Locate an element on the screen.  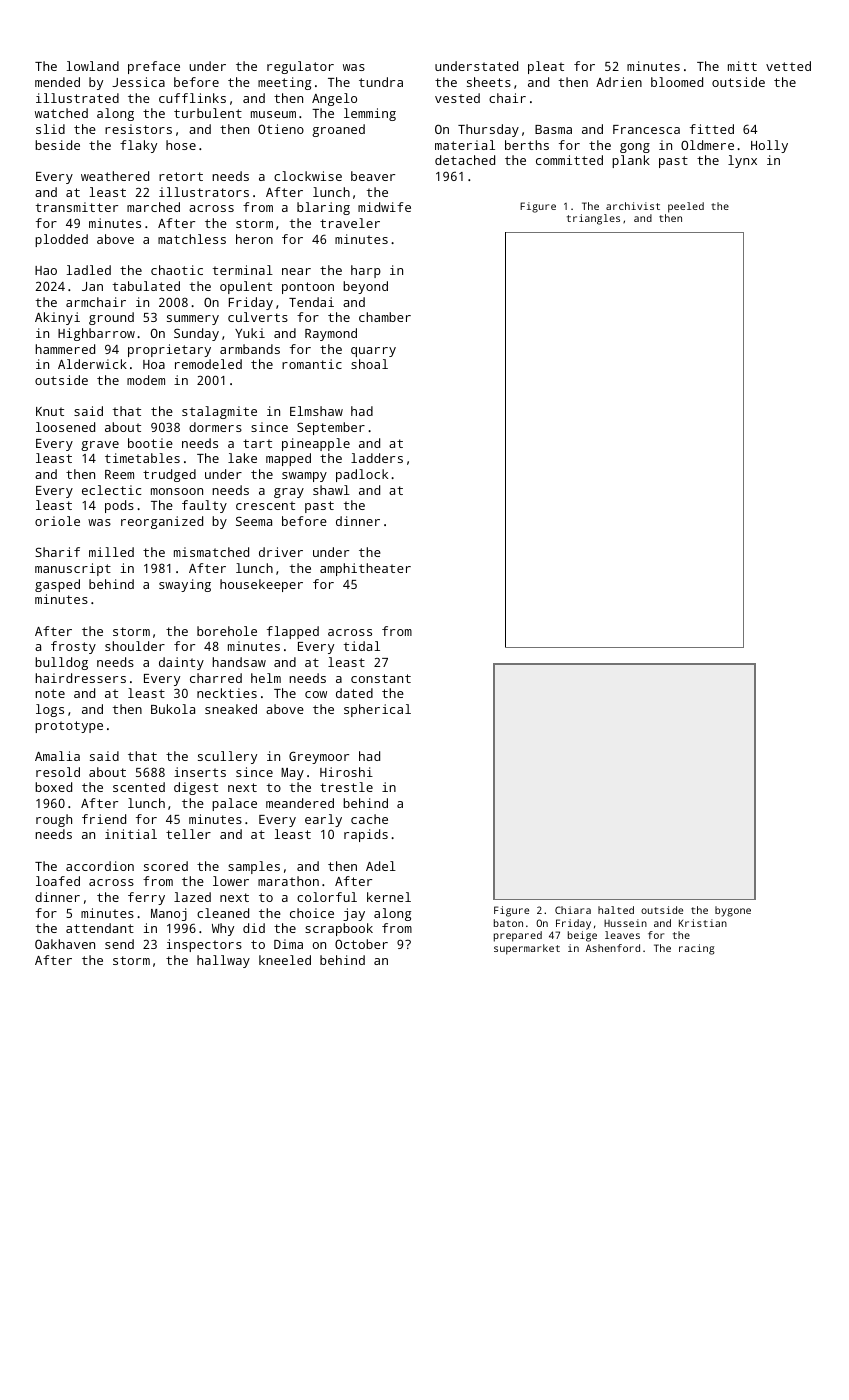
vetted is located at coordinates (788, 66).
